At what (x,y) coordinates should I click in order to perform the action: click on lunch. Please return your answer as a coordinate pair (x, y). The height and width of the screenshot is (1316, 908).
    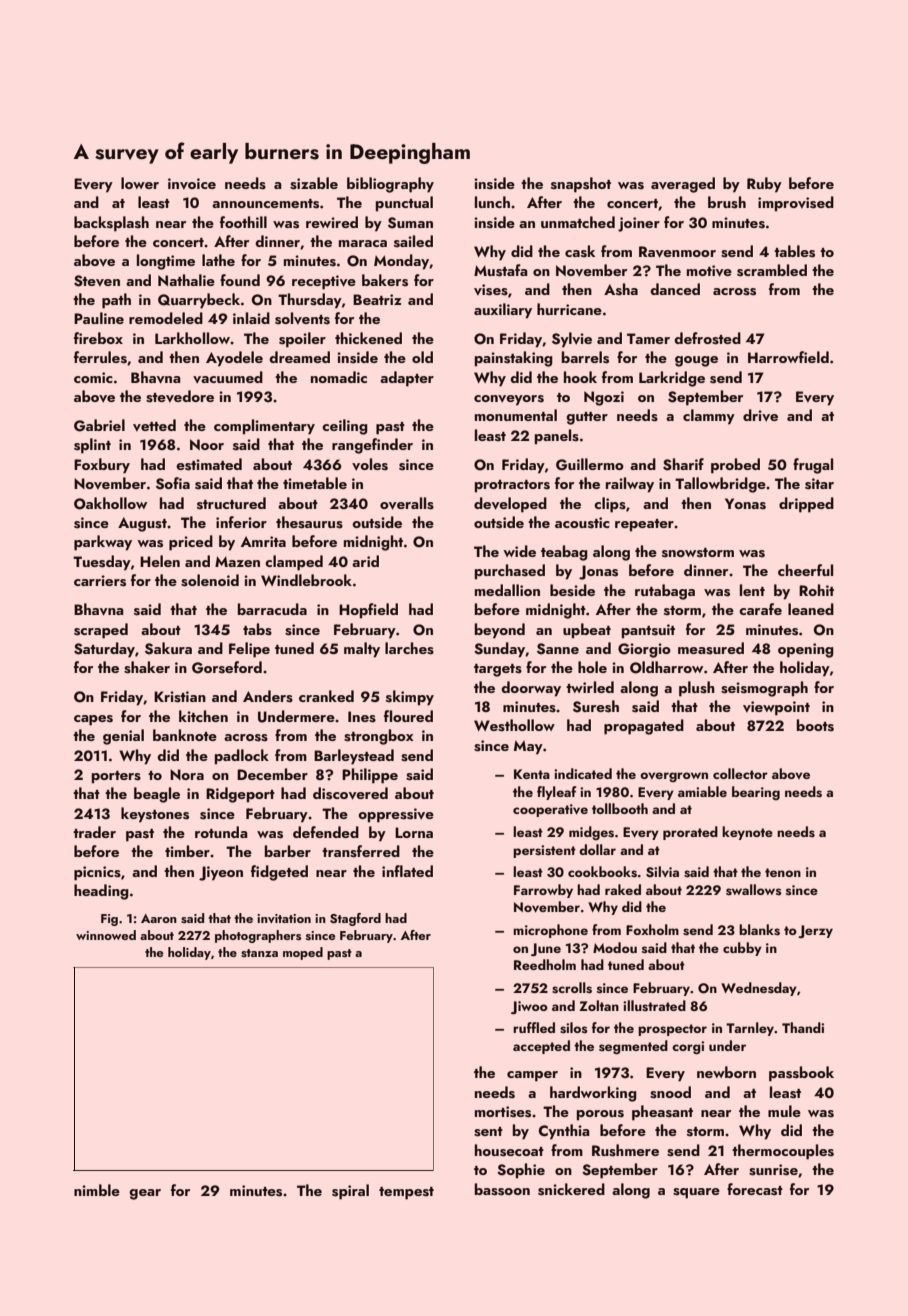
    Looking at the image, I should click on (492, 202).
